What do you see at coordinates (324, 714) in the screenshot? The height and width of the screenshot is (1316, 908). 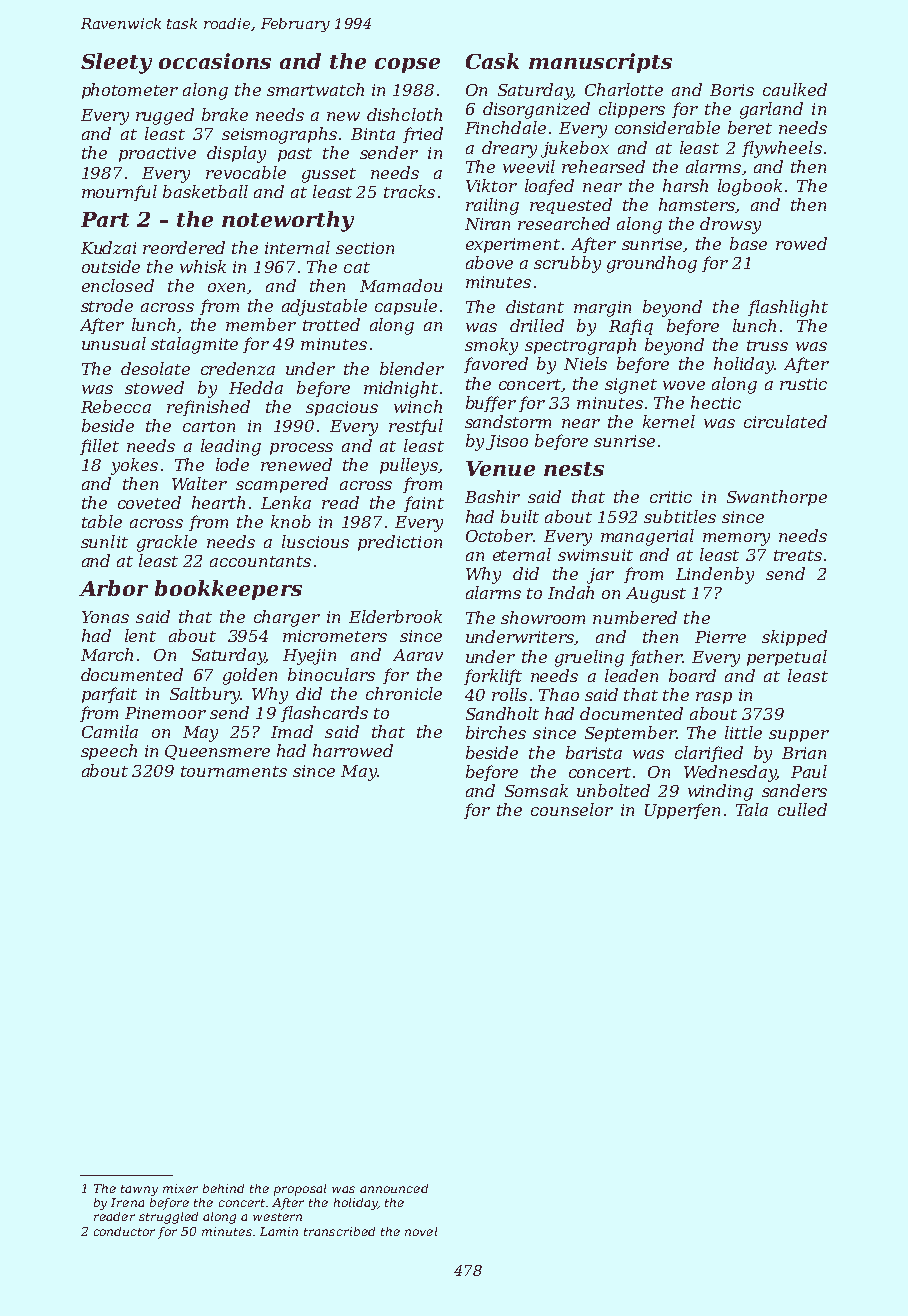 I see `flashcards` at bounding box center [324, 714].
